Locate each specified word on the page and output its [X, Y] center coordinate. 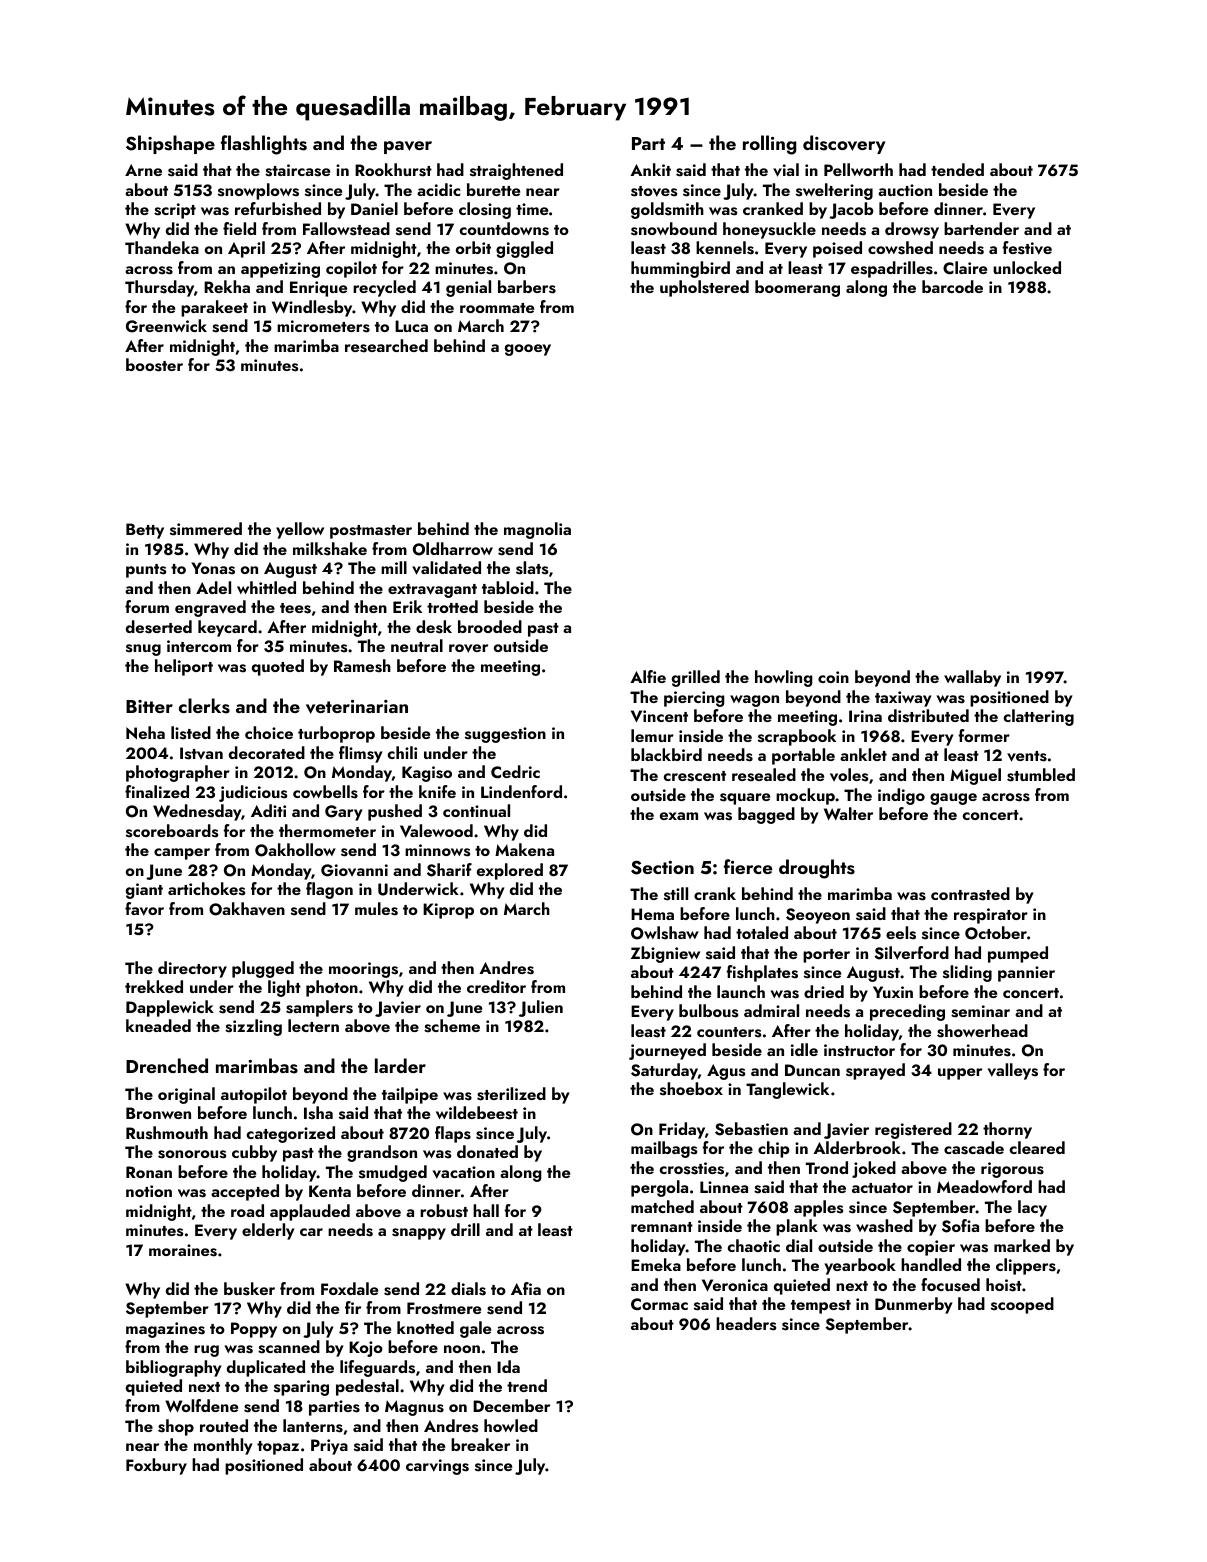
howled [511, 1425]
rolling [770, 145]
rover [468, 648]
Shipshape [170, 144]
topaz [278, 1448]
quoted [278, 667]
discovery [844, 144]
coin [833, 677]
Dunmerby [914, 1305]
